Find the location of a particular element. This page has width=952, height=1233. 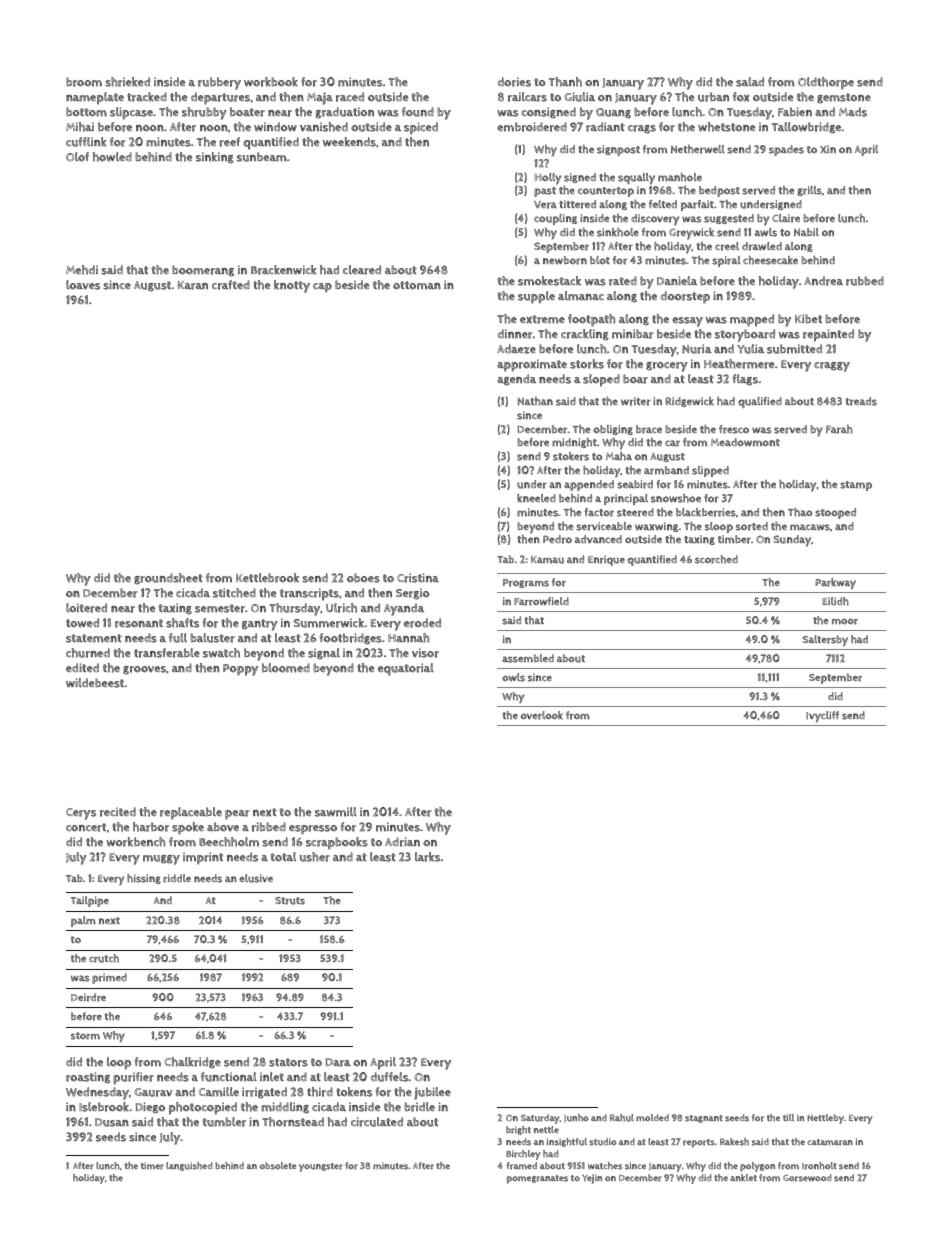

weekends is located at coordinates (349, 142).
